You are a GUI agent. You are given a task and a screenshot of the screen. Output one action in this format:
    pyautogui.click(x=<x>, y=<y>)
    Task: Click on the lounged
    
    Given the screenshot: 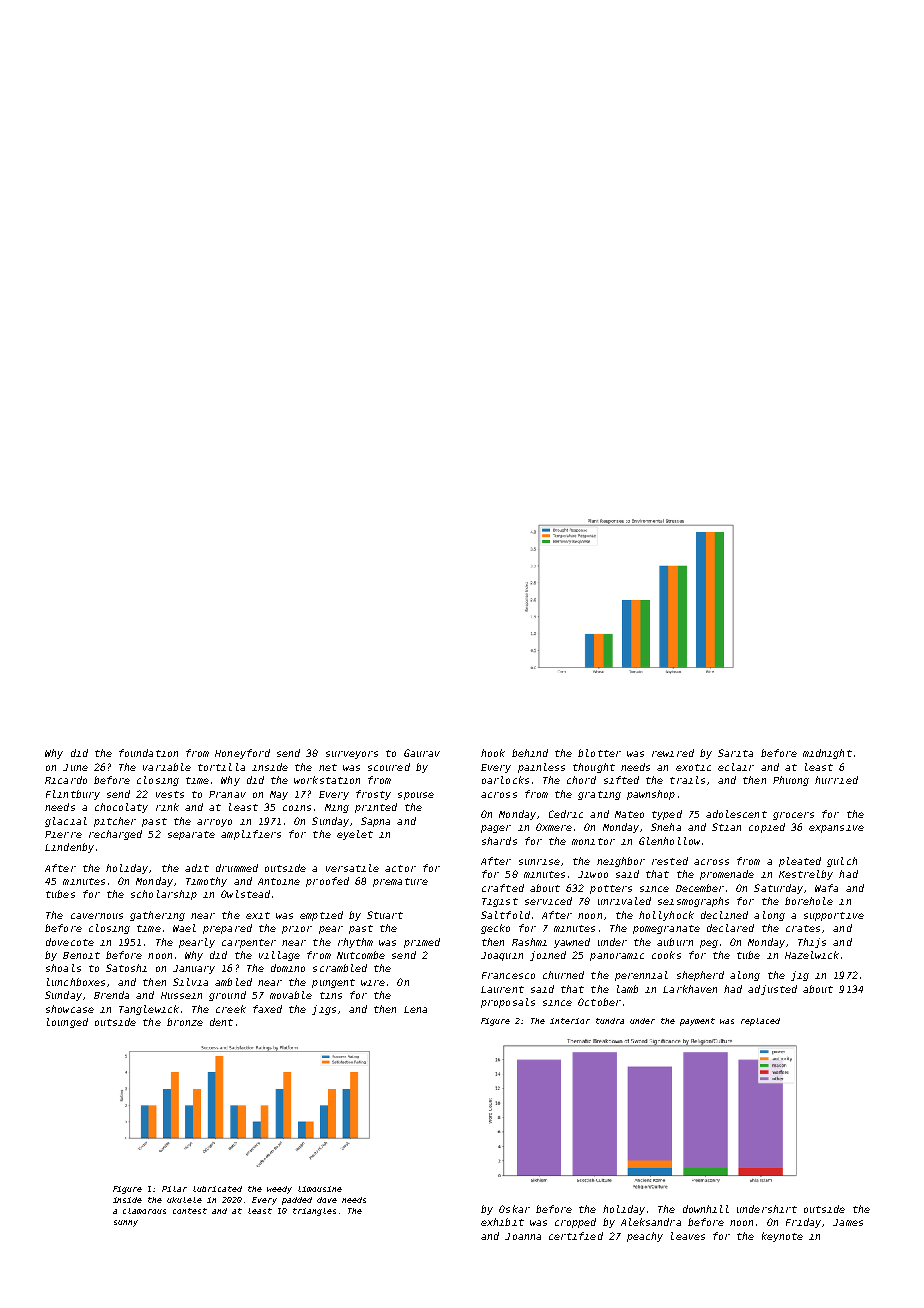 What is the action you would take?
    pyautogui.click(x=67, y=1023)
